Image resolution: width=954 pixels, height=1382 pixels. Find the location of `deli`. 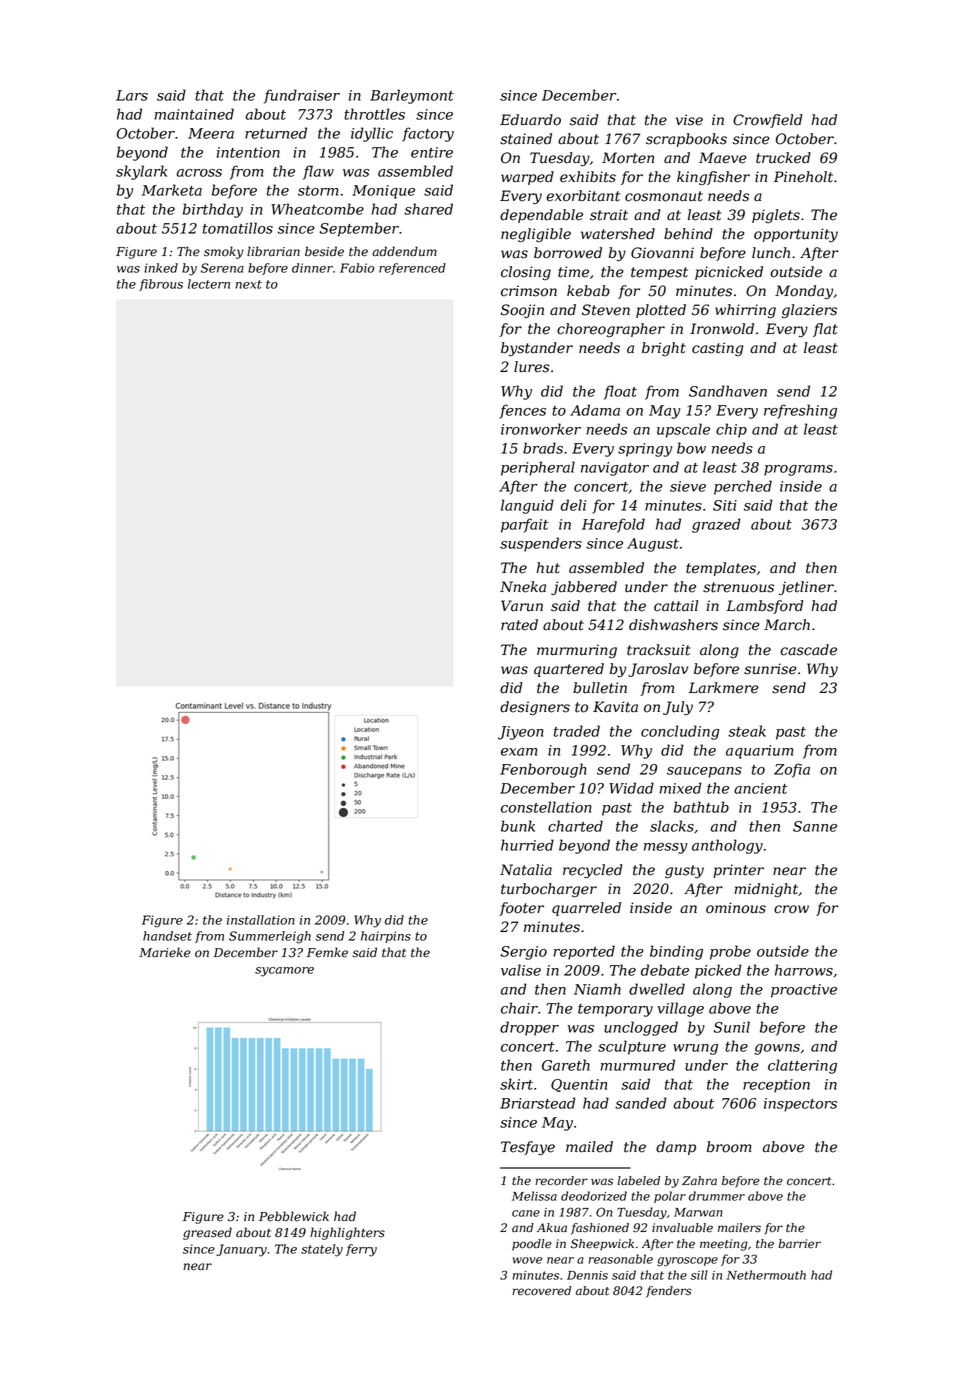

deli is located at coordinates (573, 505).
